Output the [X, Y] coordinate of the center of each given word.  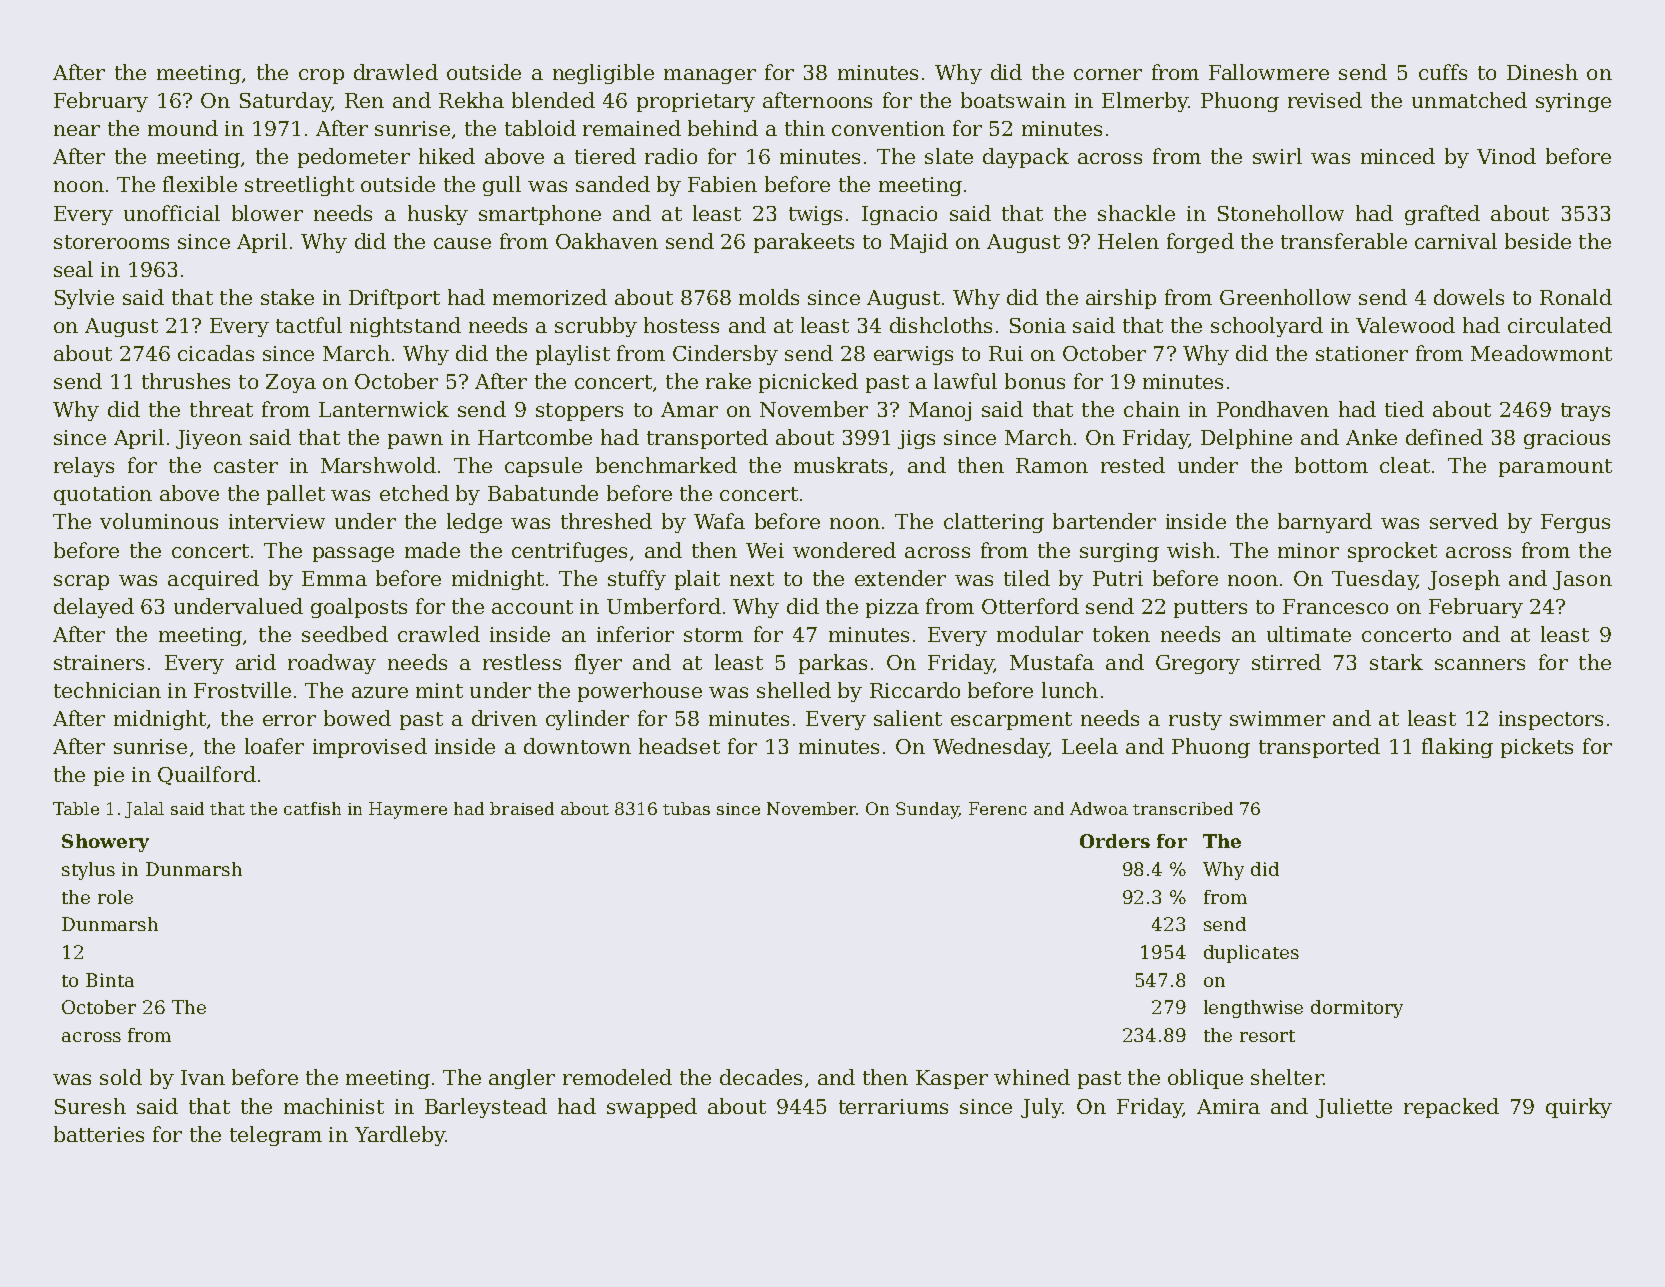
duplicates [1251, 954]
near [77, 130]
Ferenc [998, 808]
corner [1108, 74]
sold [121, 1077]
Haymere [408, 810]
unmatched [1469, 100]
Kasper [952, 1079]
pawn [415, 441]
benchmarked [666, 465]
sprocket [1392, 552]
